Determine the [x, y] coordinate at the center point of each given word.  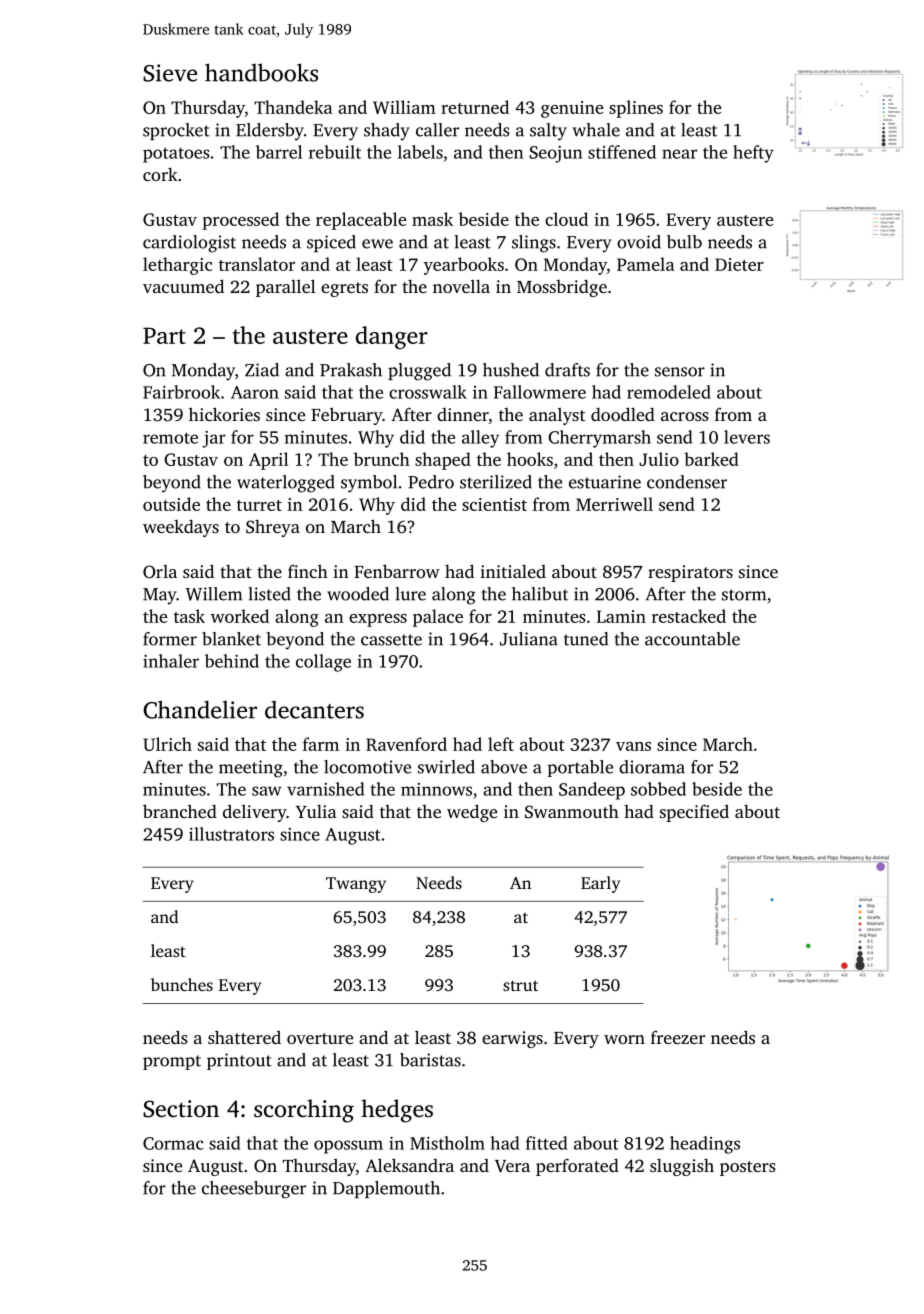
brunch [382, 459]
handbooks [261, 72]
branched [180, 811]
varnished [325, 789]
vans [633, 746]
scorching [304, 1111]
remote [170, 438]
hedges [397, 1111]
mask [432, 219]
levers [747, 437]
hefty [753, 154]
